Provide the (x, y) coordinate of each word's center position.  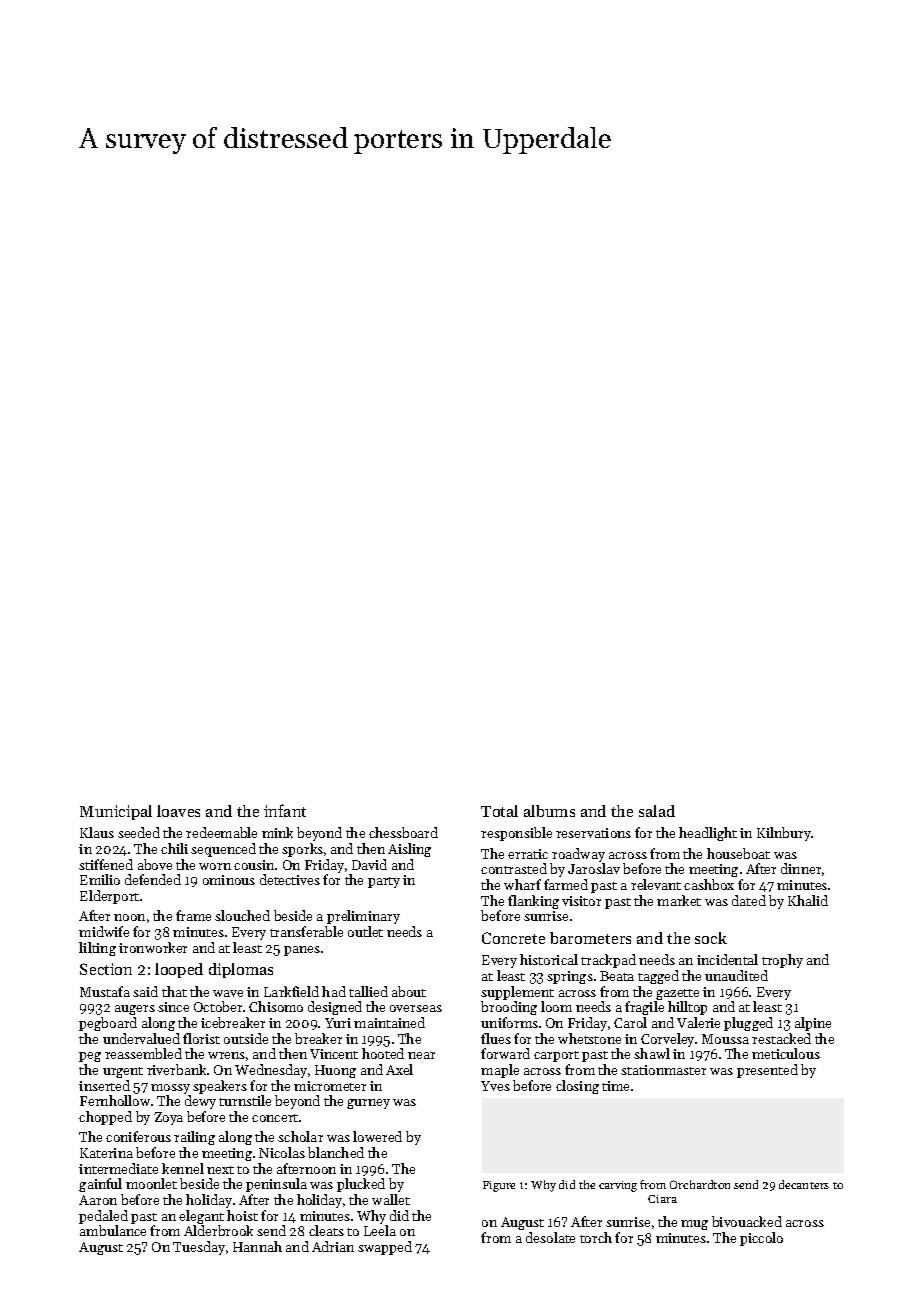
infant (285, 810)
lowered (377, 1136)
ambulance (113, 1230)
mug (694, 1225)
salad (657, 811)
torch (596, 1237)
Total (499, 811)
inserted (104, 1085)
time (615, 1086)
